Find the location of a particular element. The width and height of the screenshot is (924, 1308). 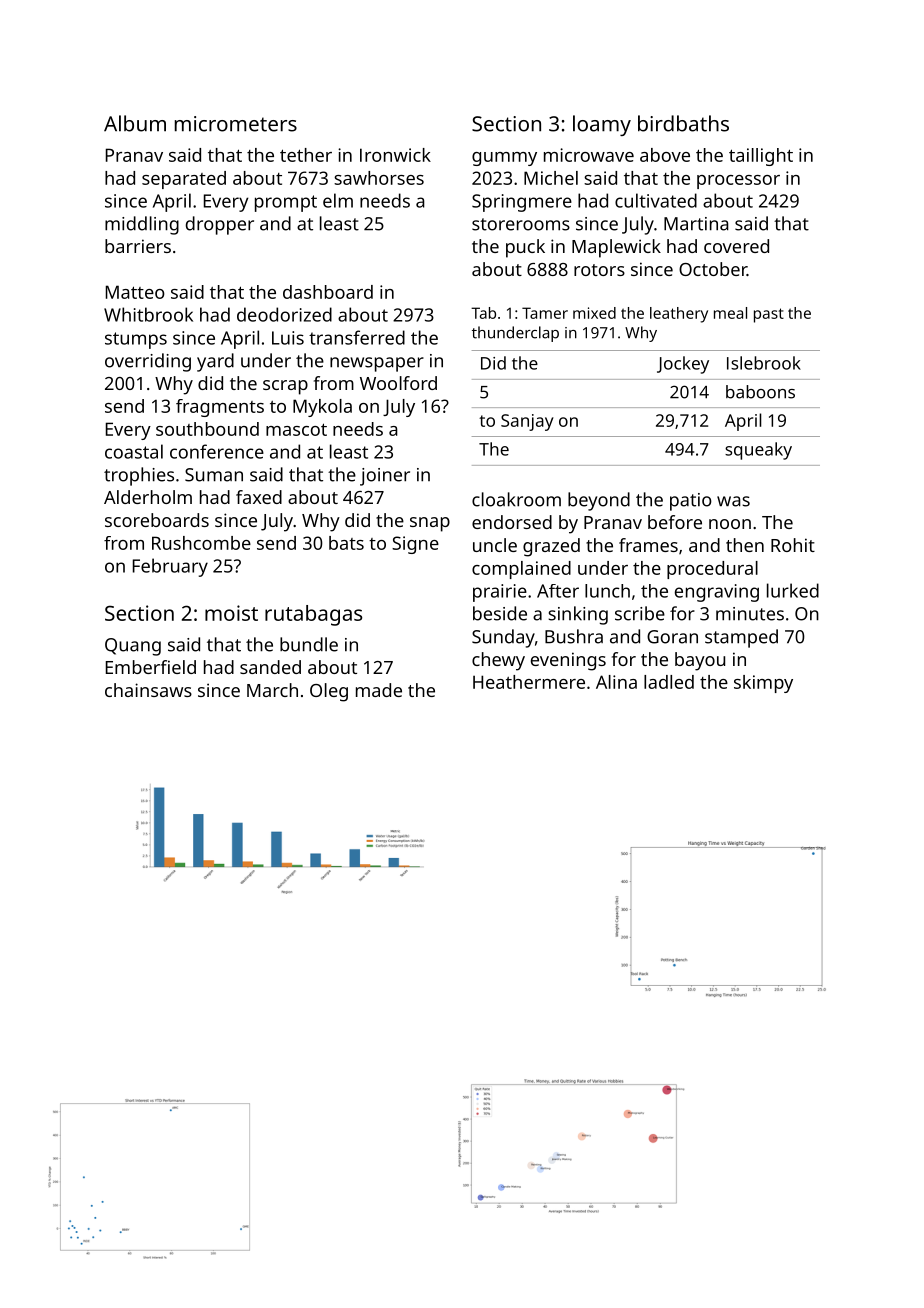

overriding is located at coordinates (148, 362).
